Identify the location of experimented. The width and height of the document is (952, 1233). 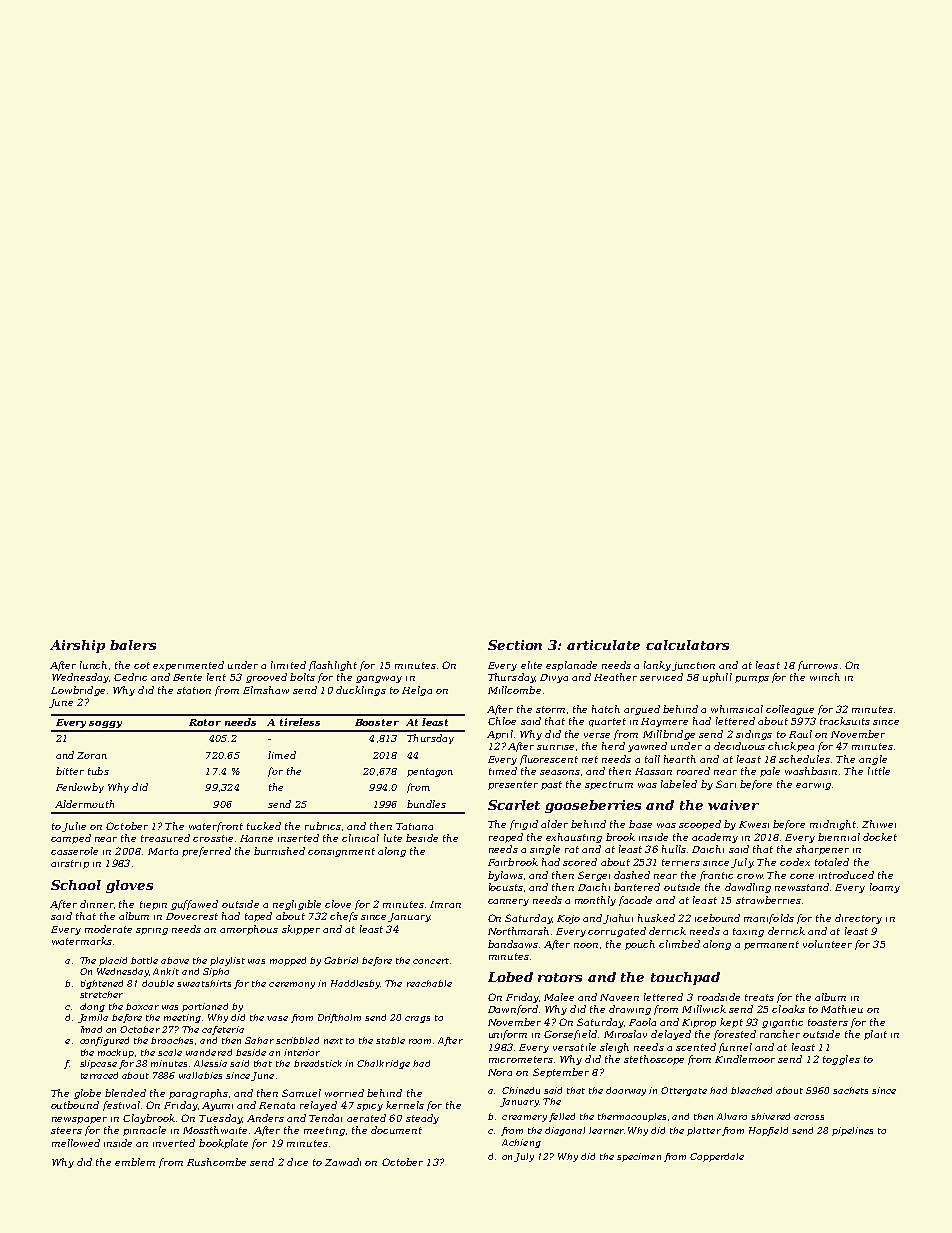
(188, 666).
